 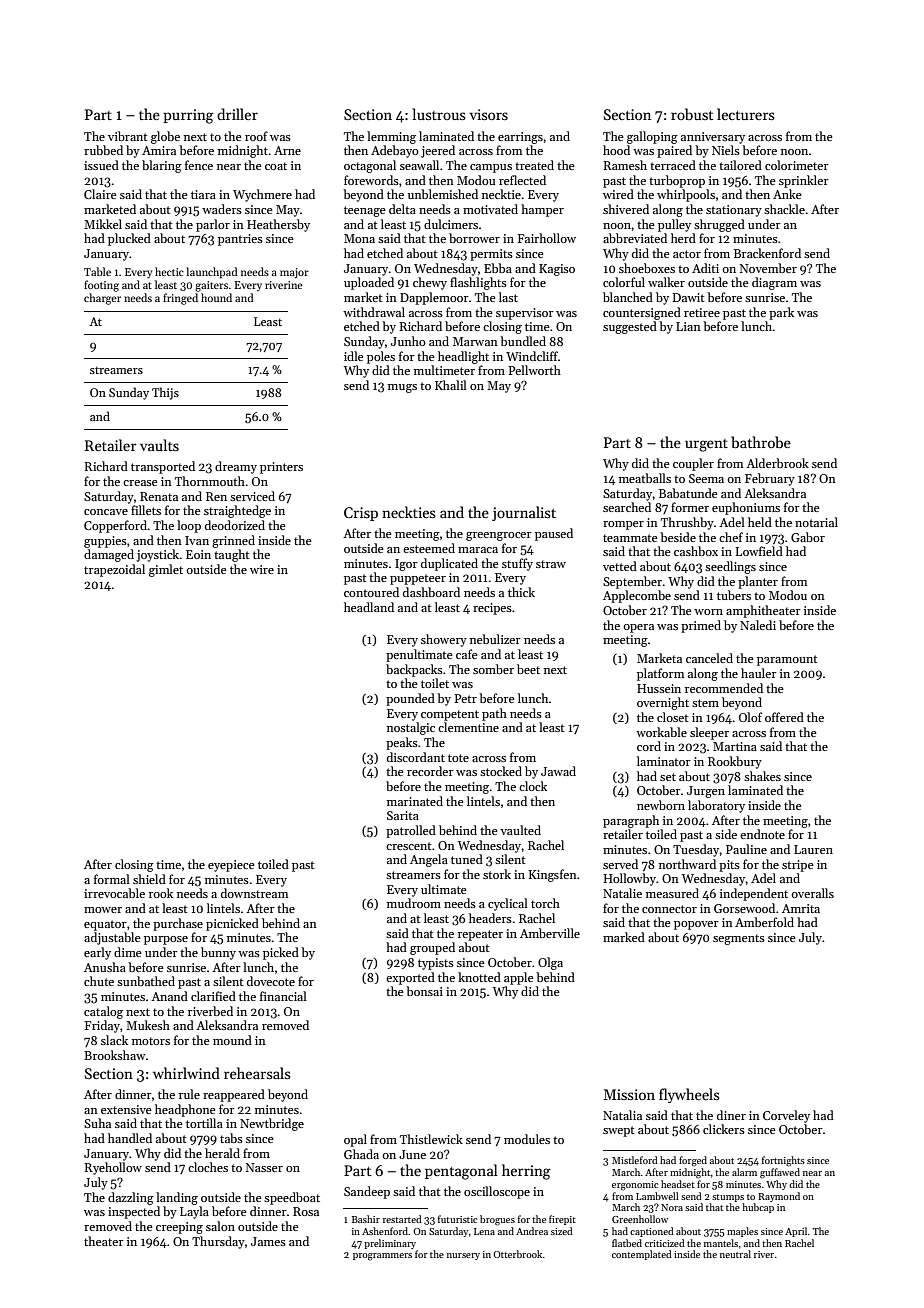 What do you see at coordinates (731, 1115) in the screenshot?
I see `diner` at bounding box center [731, 1115].
